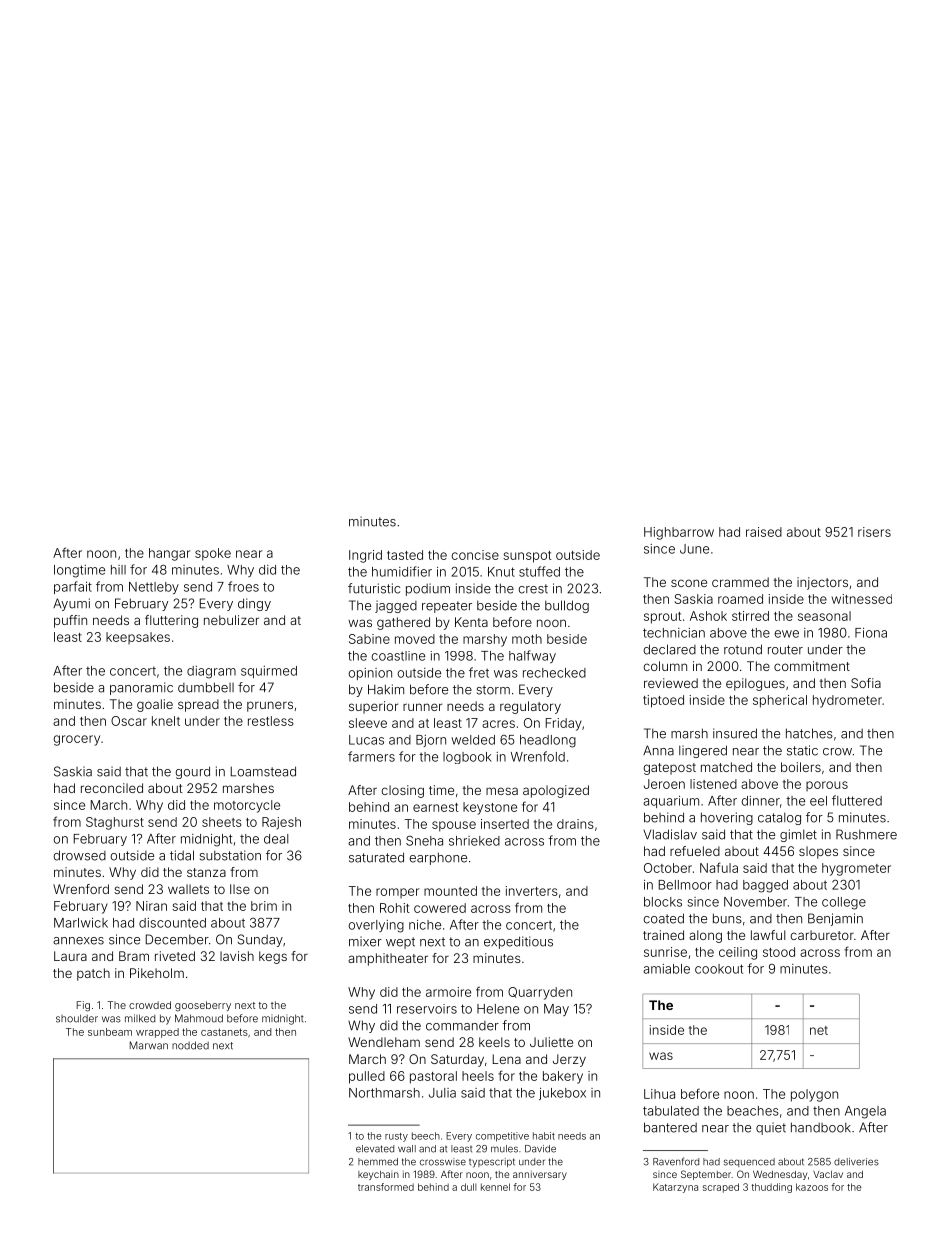 This screenshot has width=952, height=1233. I want to click on Marlwick, so click(81, 923).
